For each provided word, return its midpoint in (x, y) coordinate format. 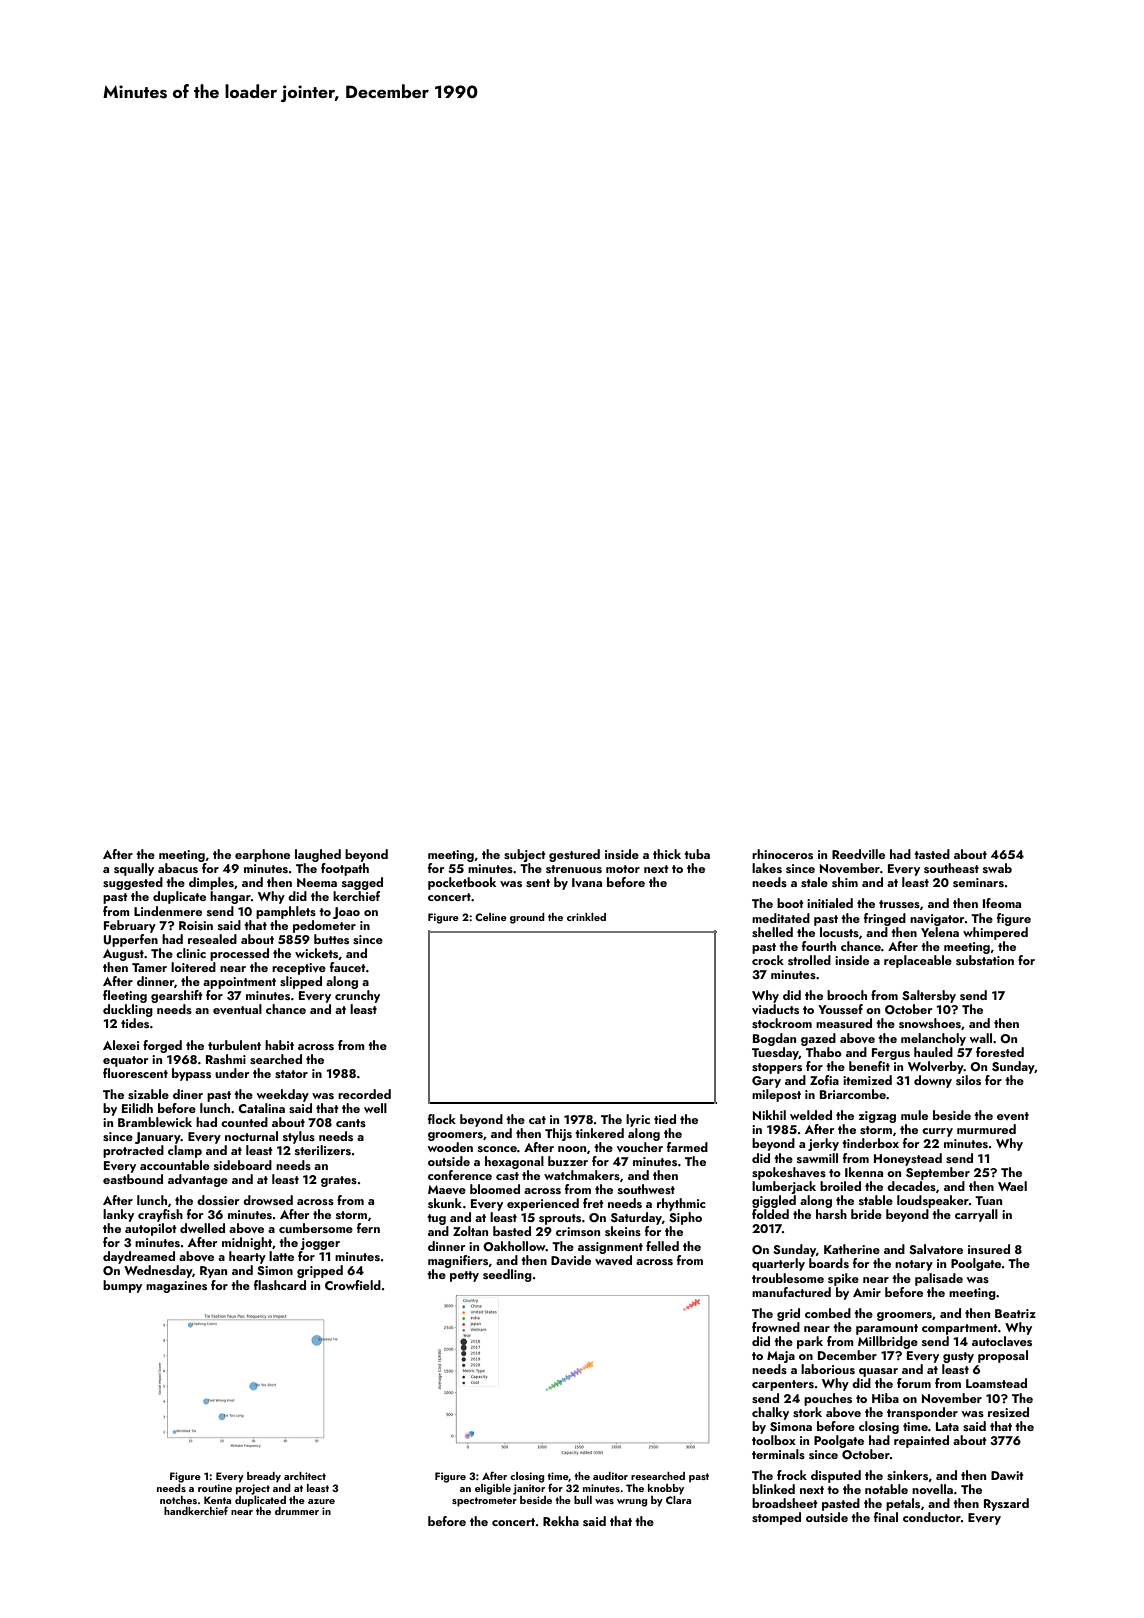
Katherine (852, 1249)
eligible (493, 1489)
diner (188, 1094)
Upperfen (131, 940)
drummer (297, 1511)
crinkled (586, 917)
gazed (818, 1039)
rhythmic (681, 1204)
